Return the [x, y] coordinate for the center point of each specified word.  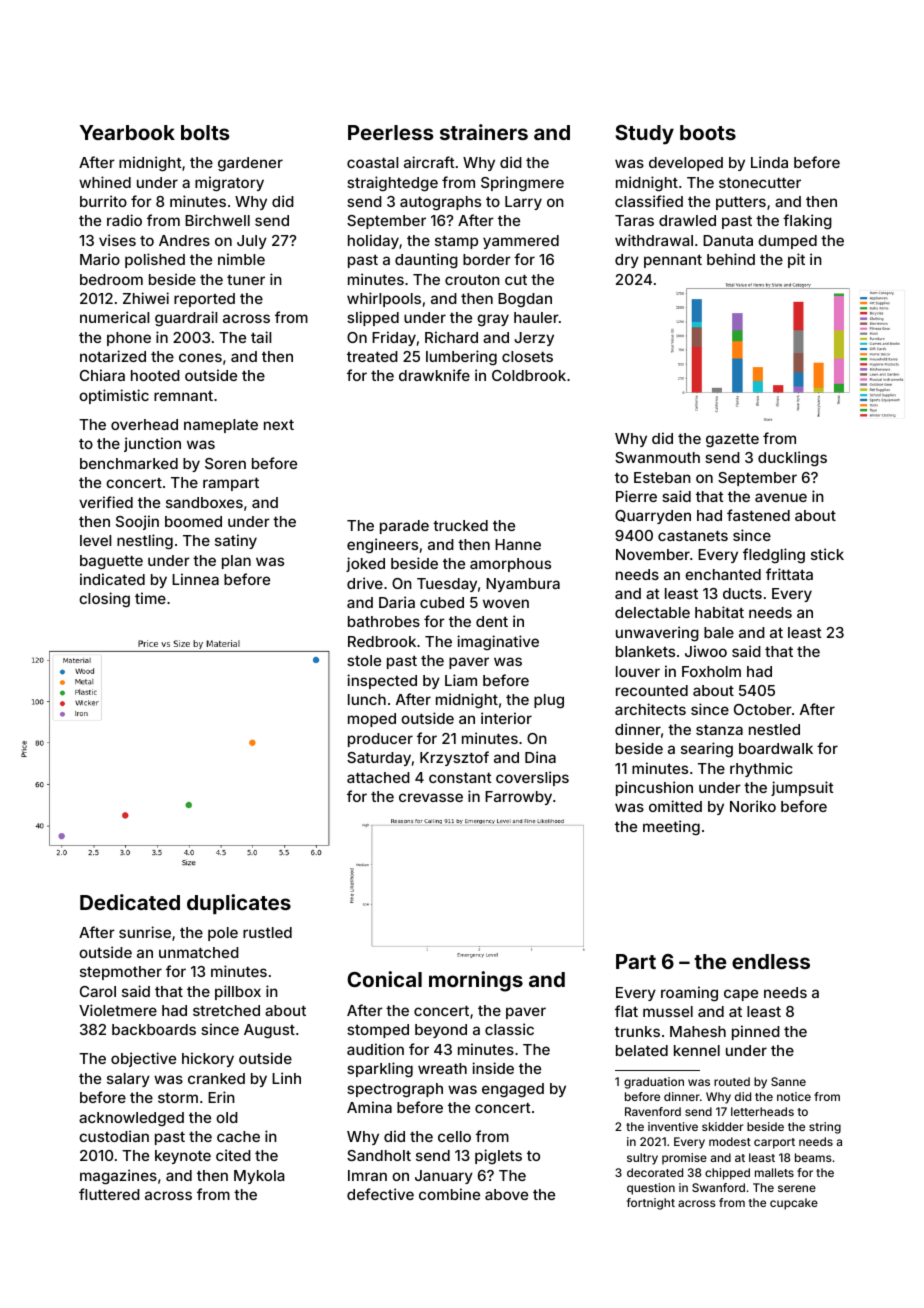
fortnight [651, 1204]
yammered [521, 242]
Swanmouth [657, 457]
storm [178, 1098]
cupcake [794, 1204]
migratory [229, 184]
